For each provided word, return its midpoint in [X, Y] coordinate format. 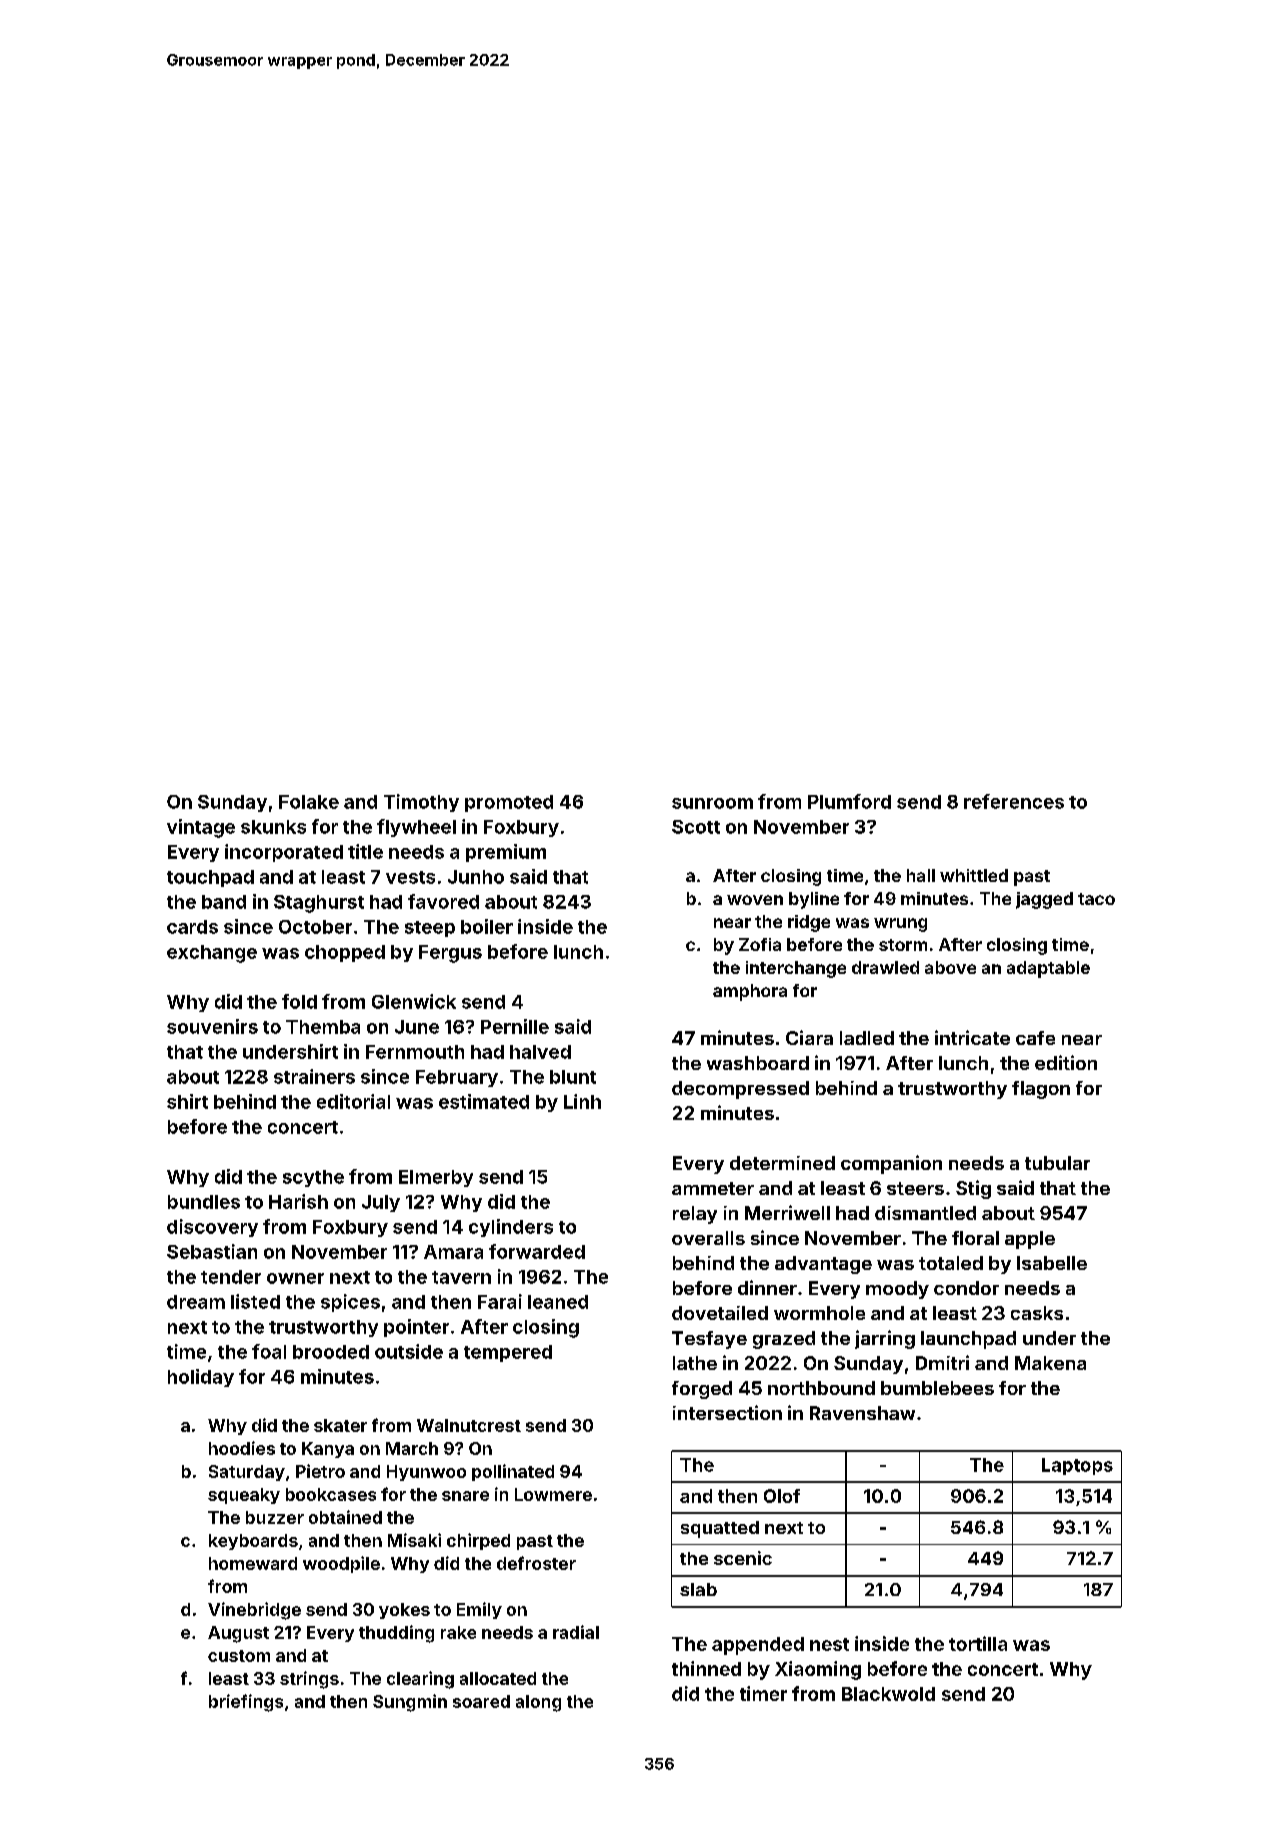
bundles [204, 1202]
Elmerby [436, 1178]
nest [829, 1644]
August [238, 1634]
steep [430, 929]
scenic [743, 1558]
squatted [720, 1529]
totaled [951, 1263]
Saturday [247, 1473]
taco [1096, 899]
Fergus [450, 954]
